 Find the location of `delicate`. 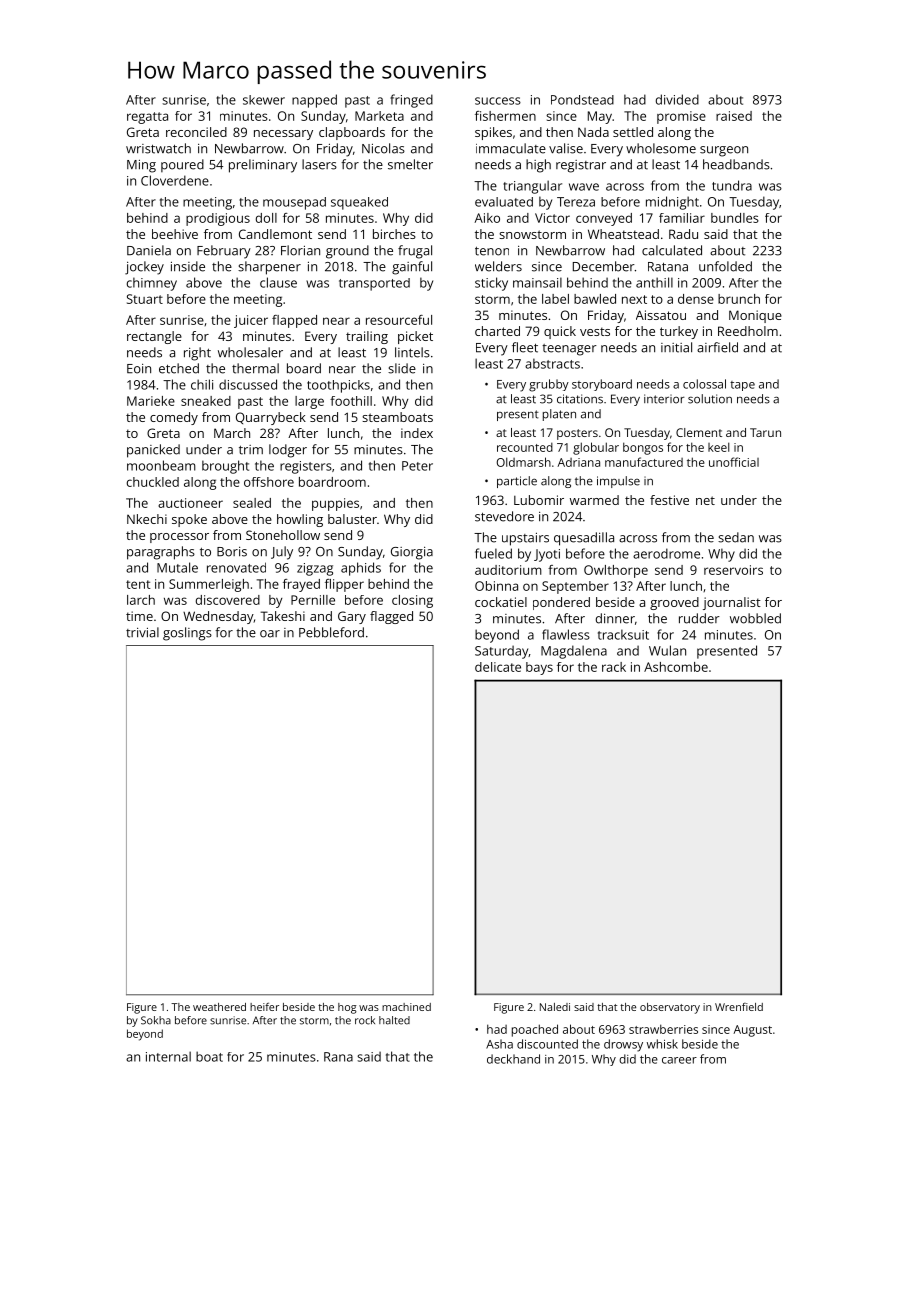

delicate is located at coordinates (498, 667).
